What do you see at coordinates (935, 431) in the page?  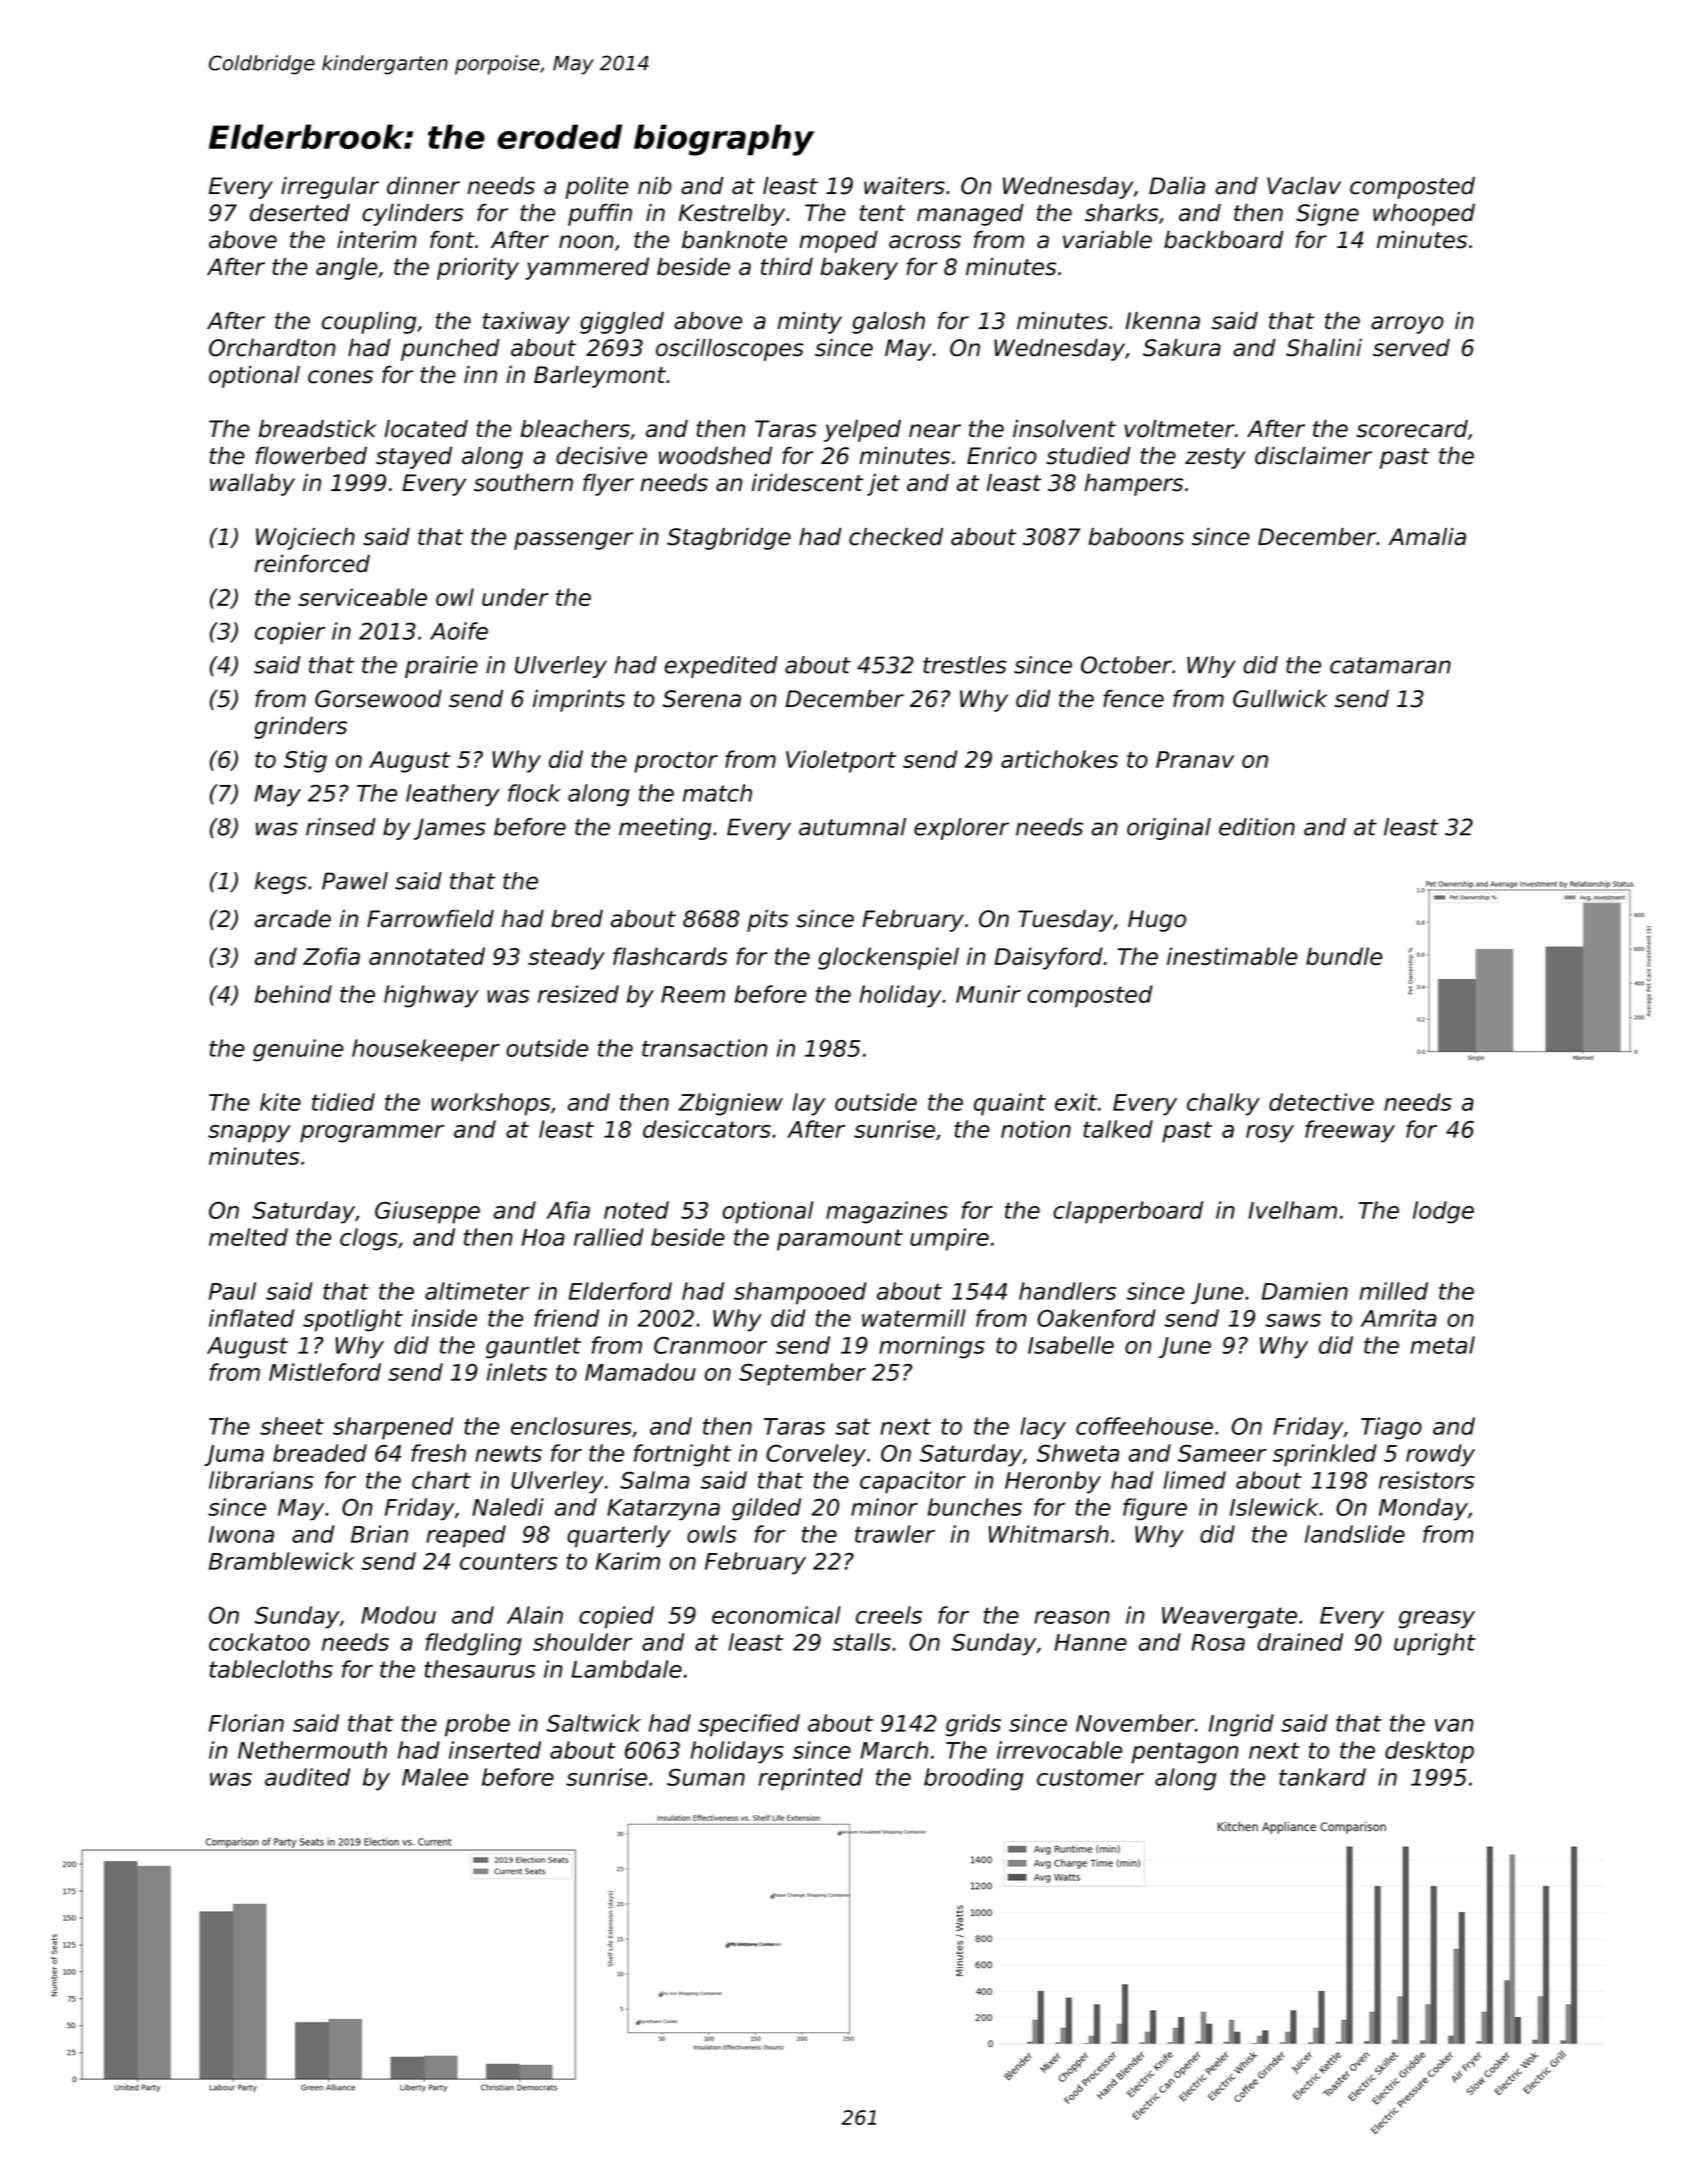 I see `near` at bounding box center [935, 431].
